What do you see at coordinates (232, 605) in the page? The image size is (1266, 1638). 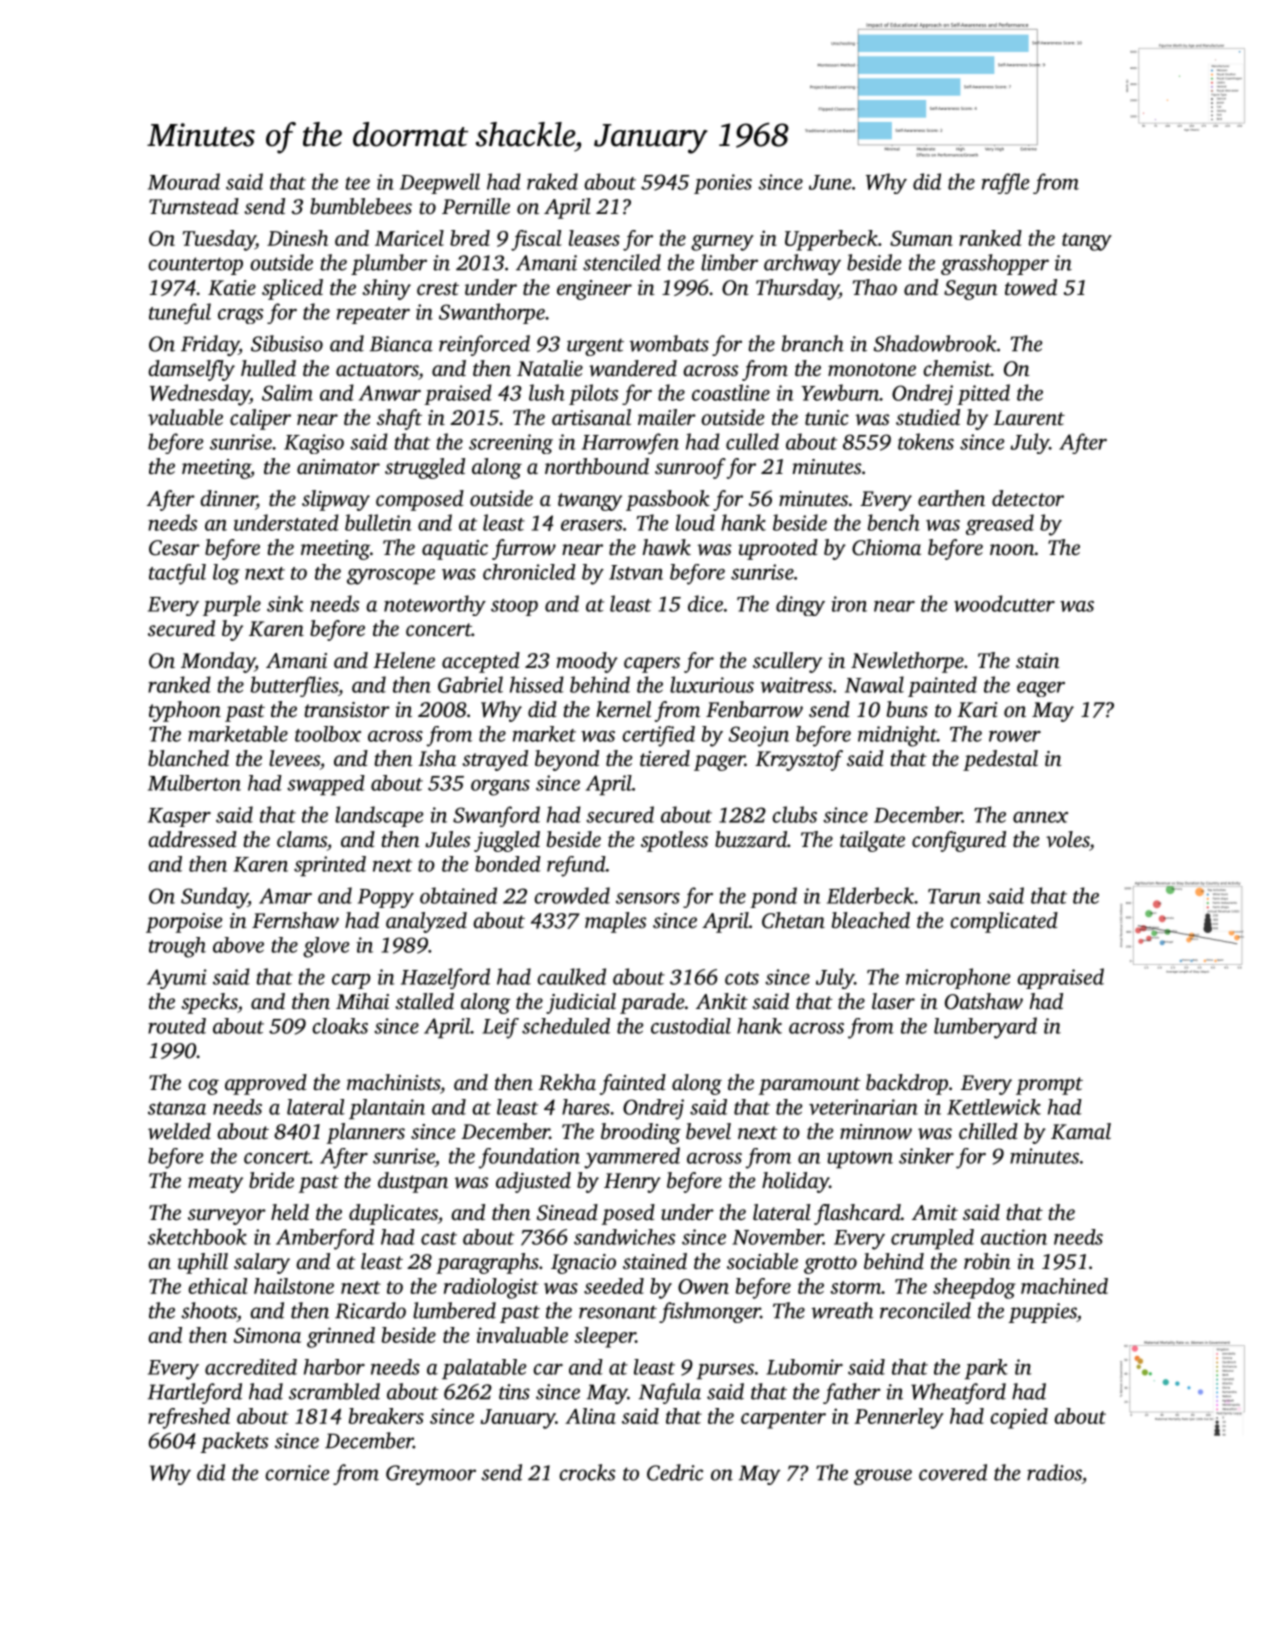 I see `purple` at bounding box center [232, 605].
